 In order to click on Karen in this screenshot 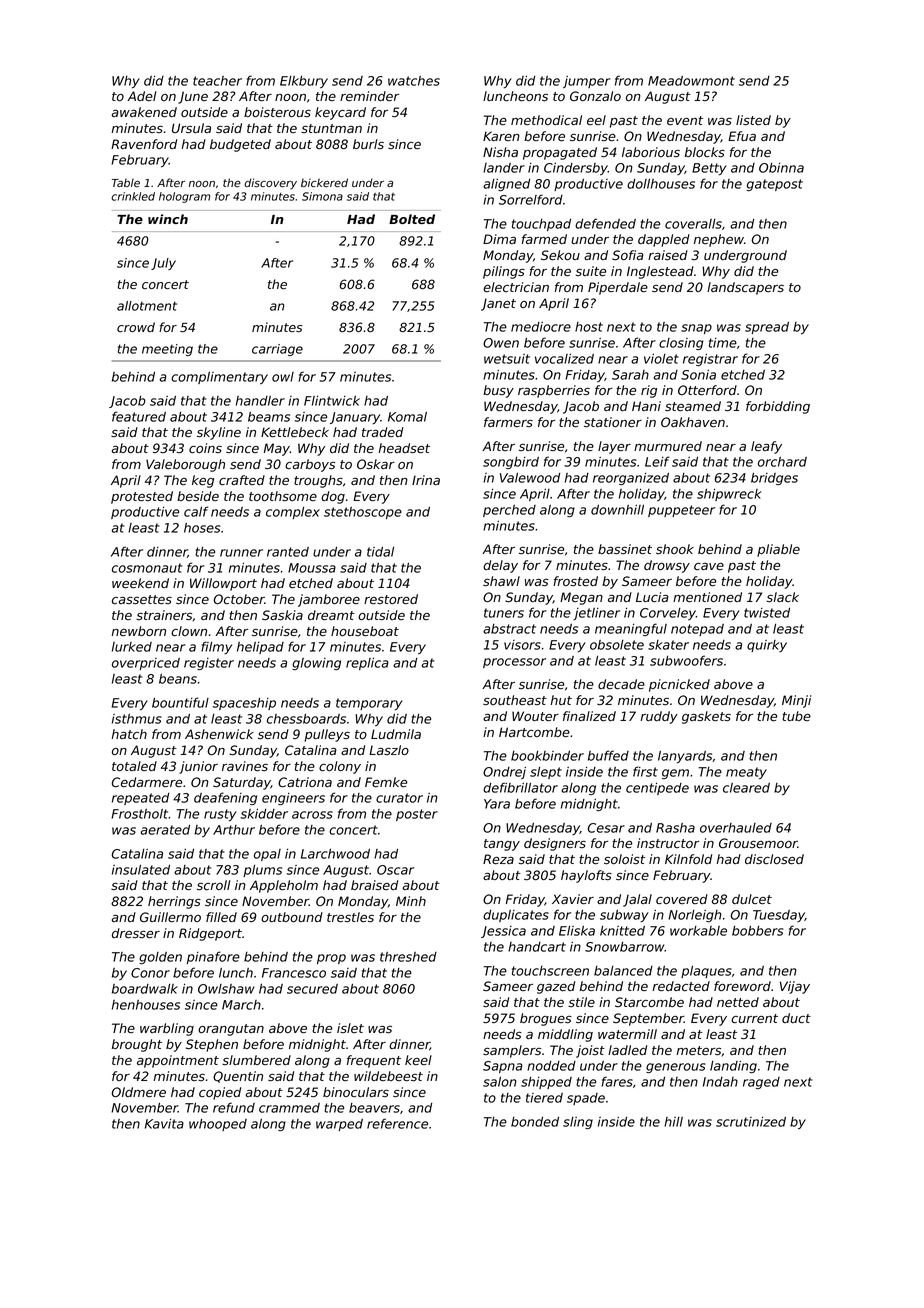, I will do `click(501, 136)`.
